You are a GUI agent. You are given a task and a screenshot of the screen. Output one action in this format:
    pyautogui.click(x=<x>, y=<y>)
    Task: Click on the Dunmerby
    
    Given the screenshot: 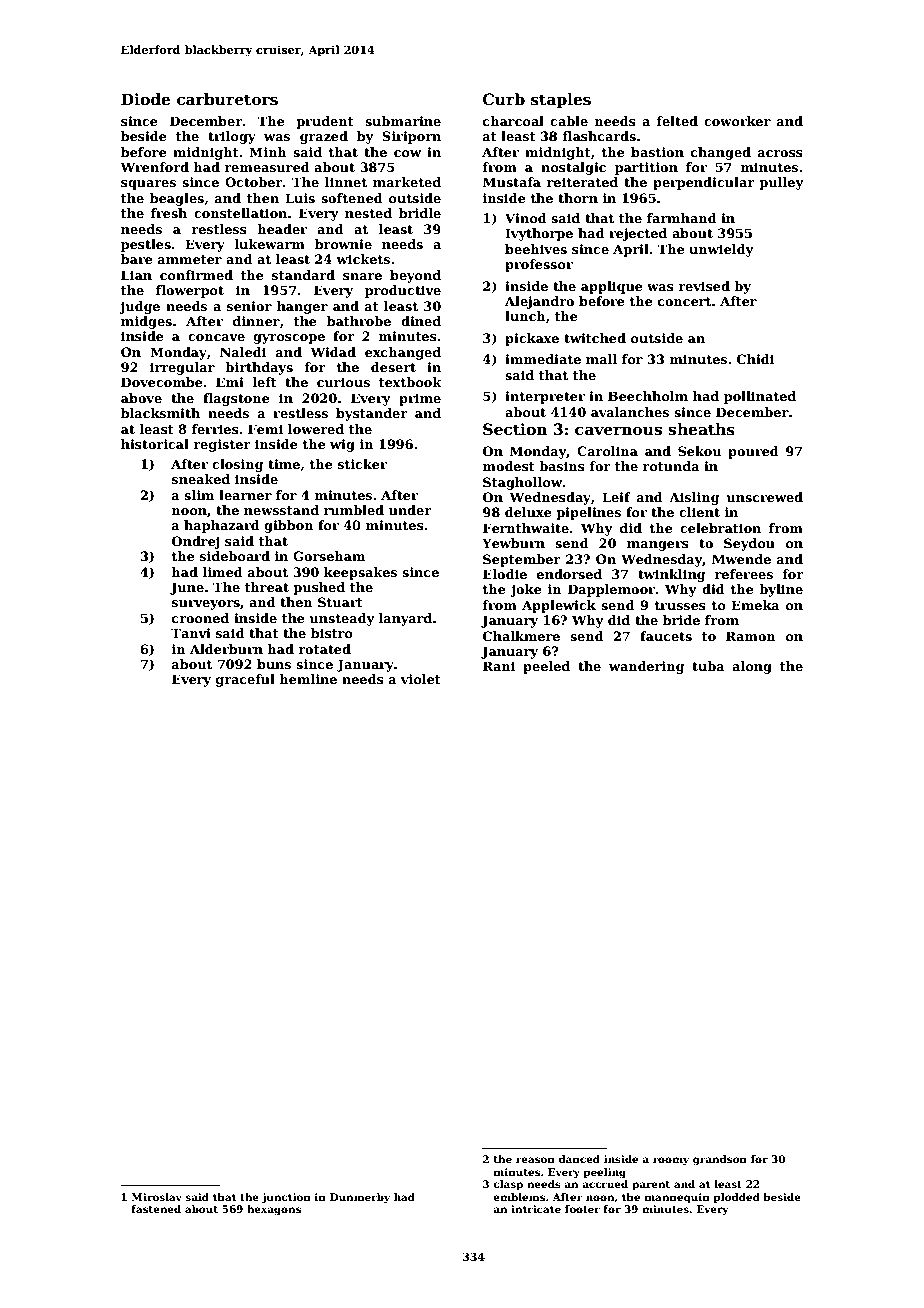 What is the action you would take?
    pyautogui.click(x=360, y=1198)
